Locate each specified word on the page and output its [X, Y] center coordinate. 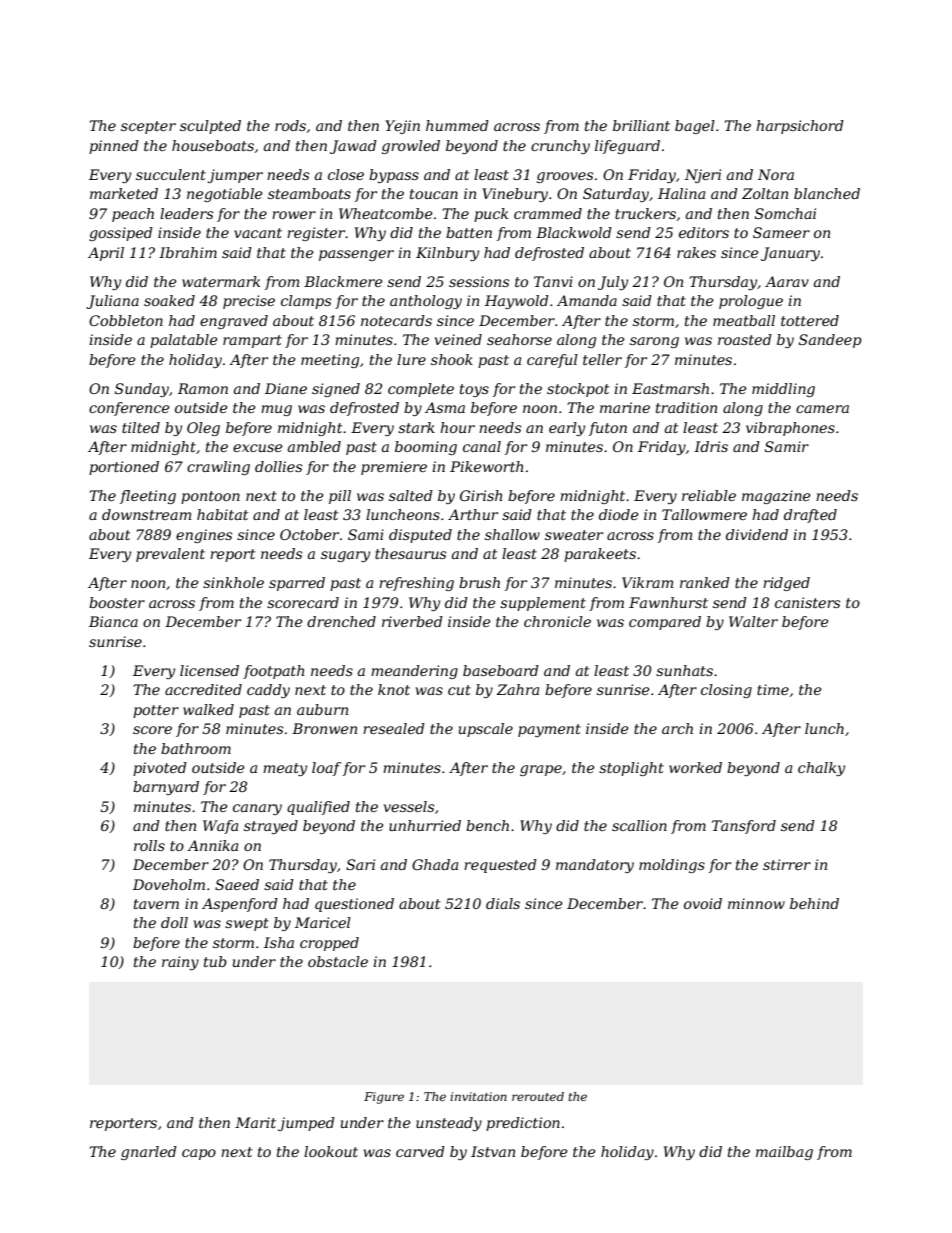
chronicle [557, 621]
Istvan [493, 1151]
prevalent [170, 555]
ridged [786, 584]
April [106, 254]
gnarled [149, 1153]
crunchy [560, 147]
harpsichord [800, 127]
